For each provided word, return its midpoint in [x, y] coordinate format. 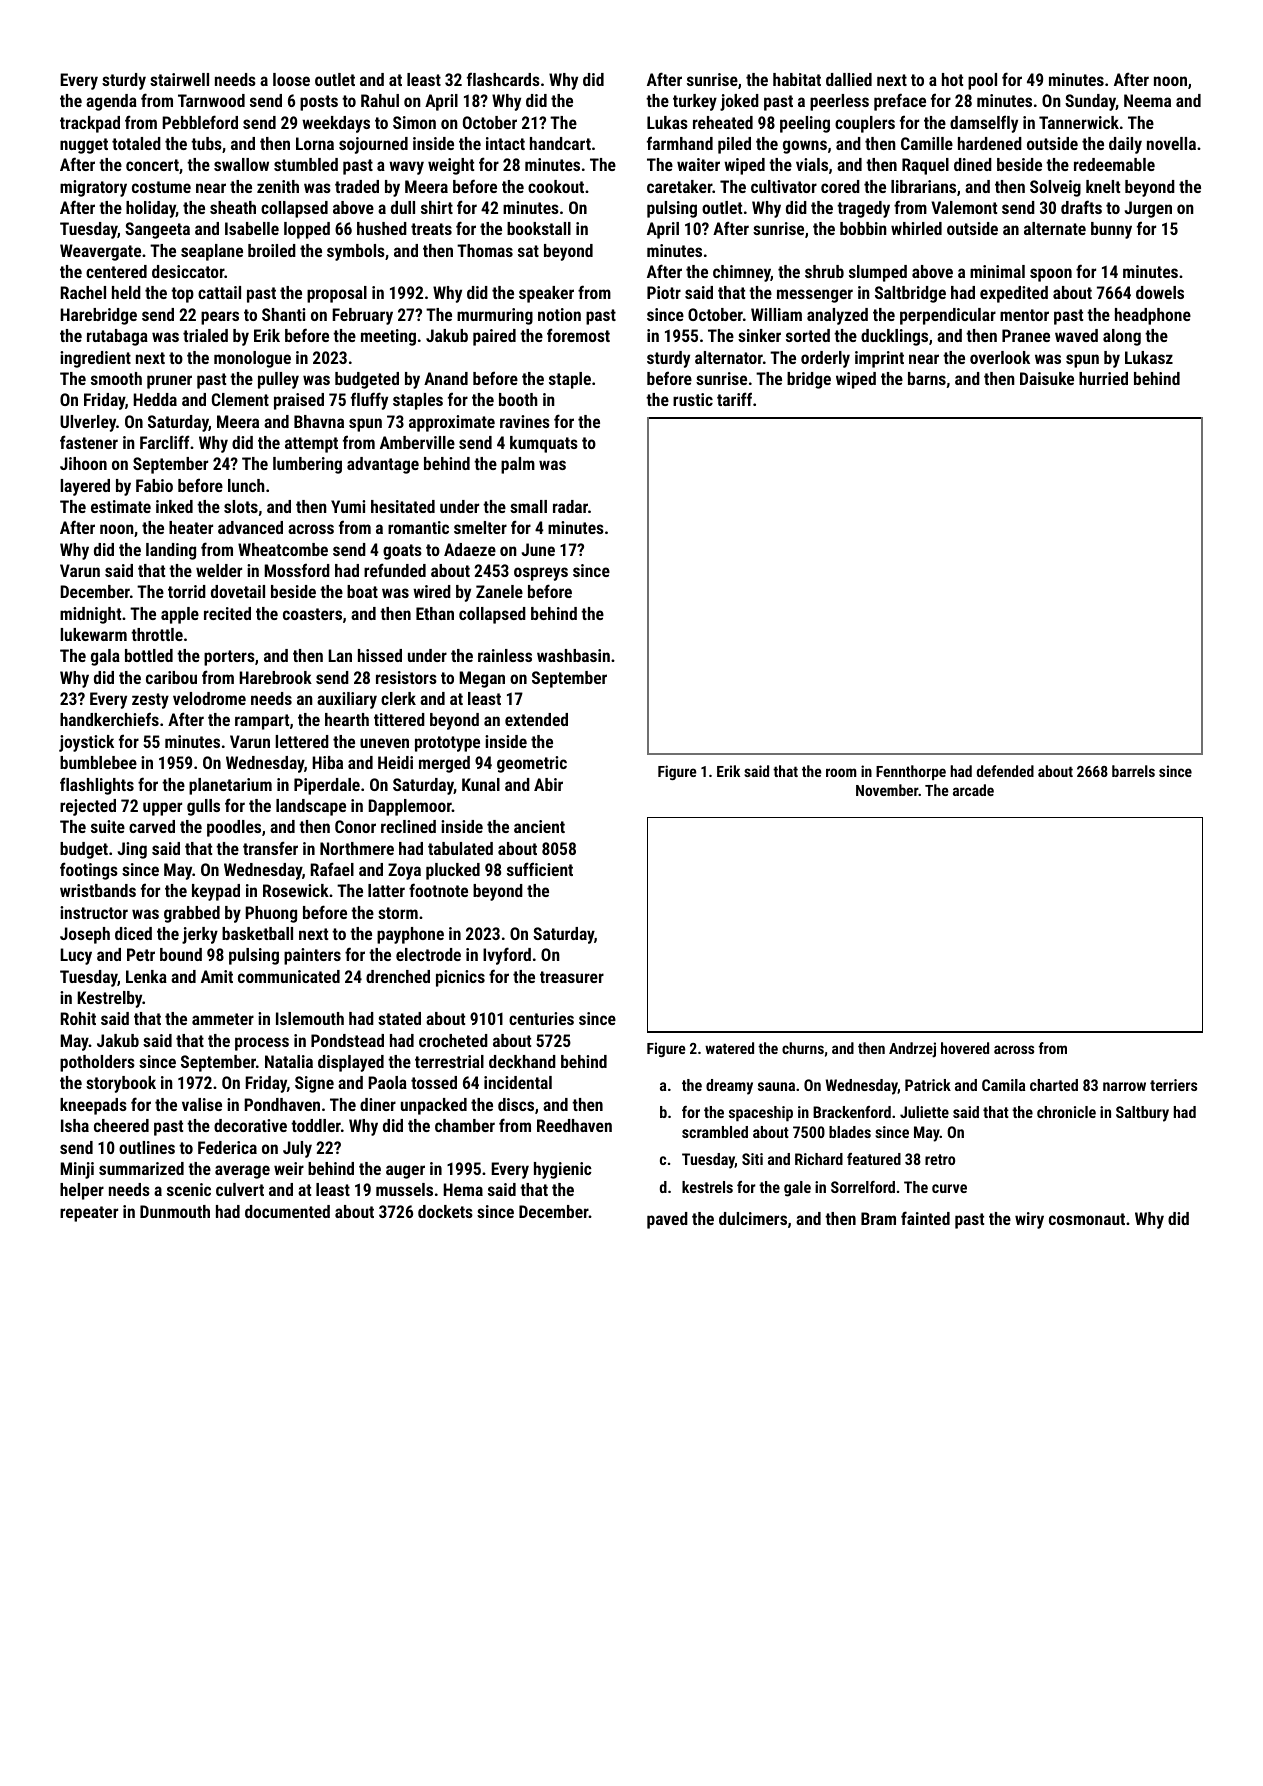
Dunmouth [175, 1211]
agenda [111, 102]
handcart [560, 143]
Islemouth [310, 1018]
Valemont [964, 207]
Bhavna [319, 421]
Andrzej [912, 1050]
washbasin [573, 655]
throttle [157, 634]
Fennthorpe [911, 772]
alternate [1055, 228]
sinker [759, 335]
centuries [541, 1018]
